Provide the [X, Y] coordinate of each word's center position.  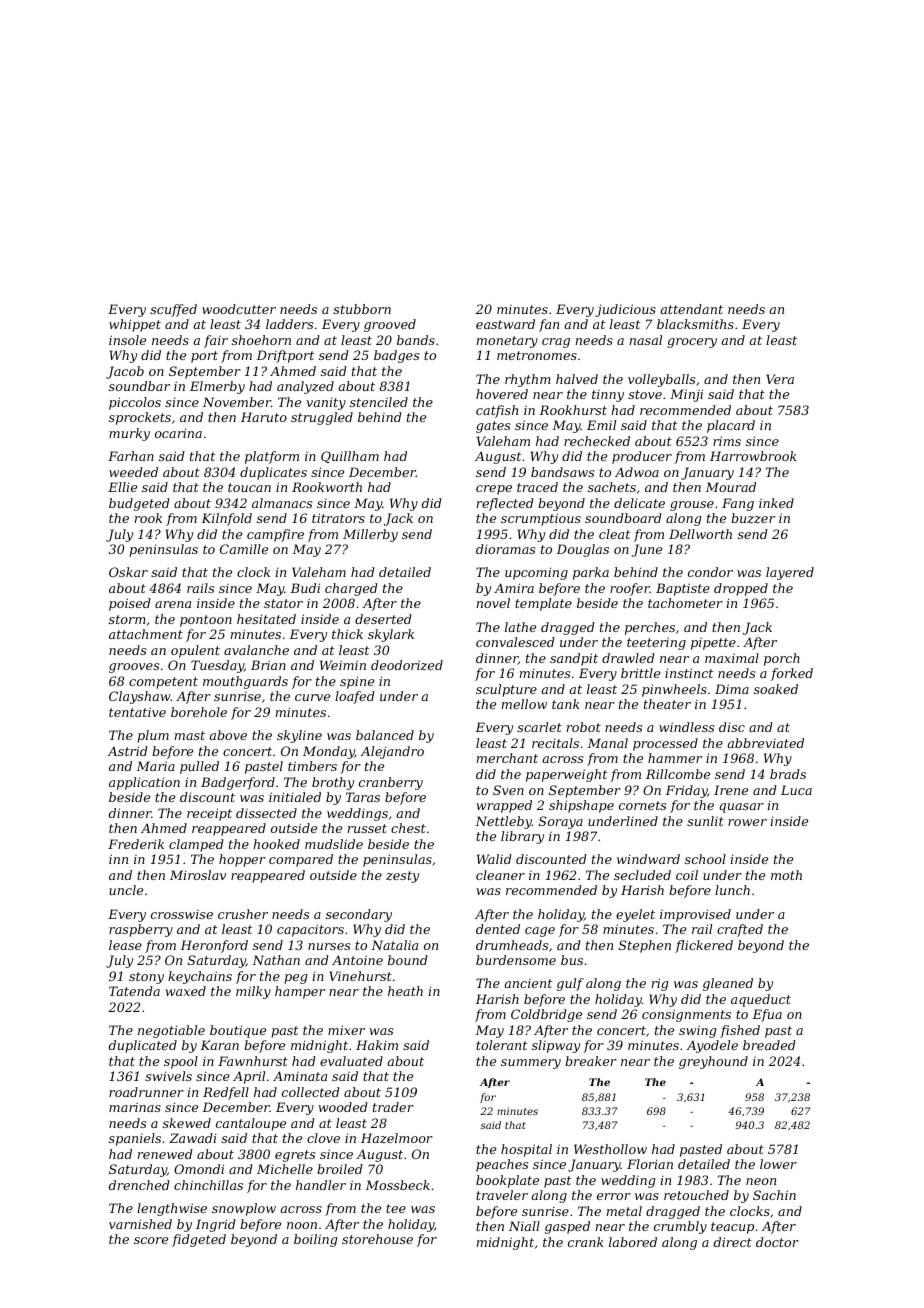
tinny [608, 396]
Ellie [122, 487]
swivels [168, 1076]
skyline [299, 736]
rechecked [597, 441]
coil [687, 875]
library [522, 837]
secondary [359, 915]
